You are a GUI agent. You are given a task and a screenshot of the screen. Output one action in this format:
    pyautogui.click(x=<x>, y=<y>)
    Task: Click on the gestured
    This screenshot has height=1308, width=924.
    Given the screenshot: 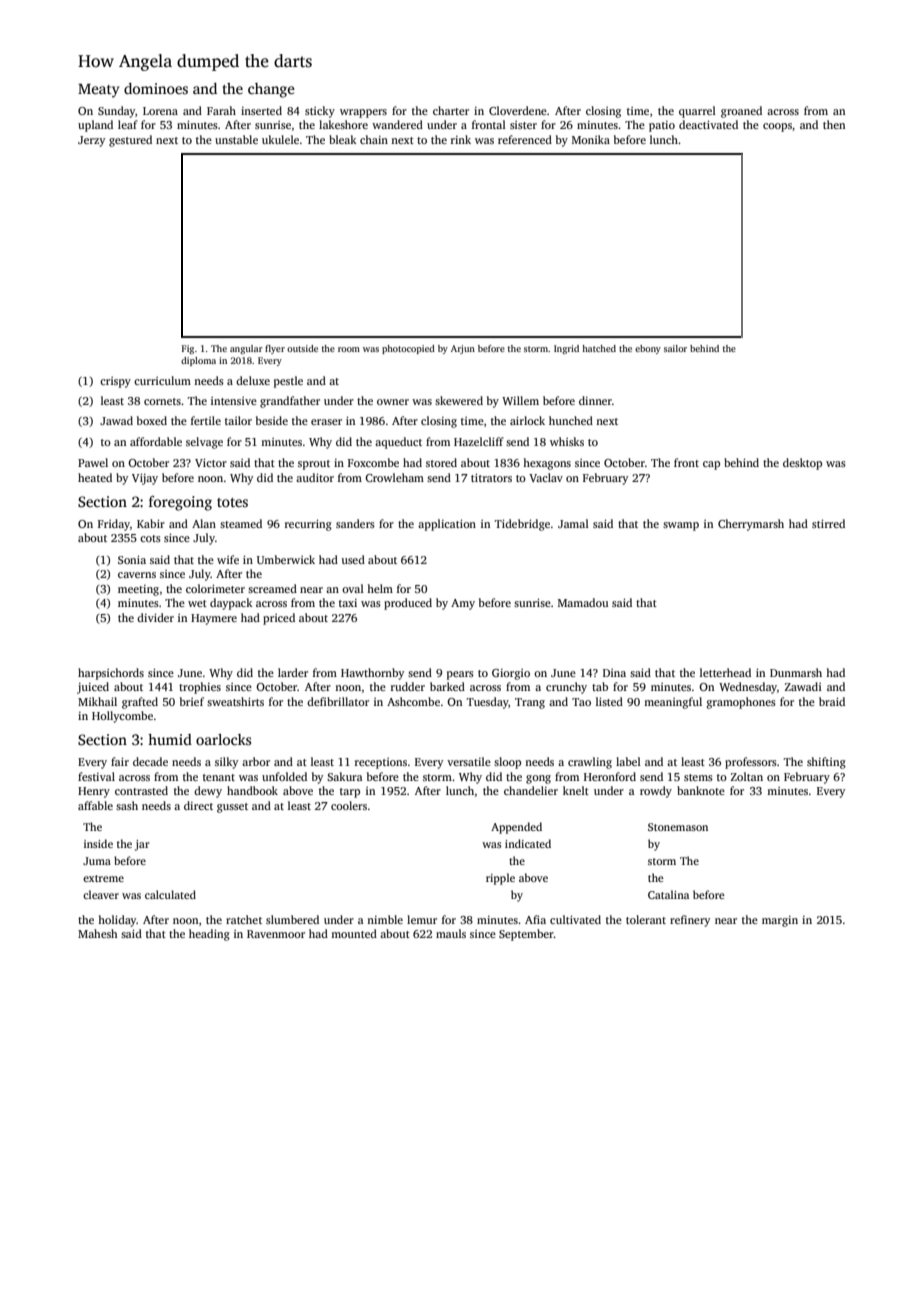 What is the action you would take?
    pyautogui.click(x=130, y=141)
